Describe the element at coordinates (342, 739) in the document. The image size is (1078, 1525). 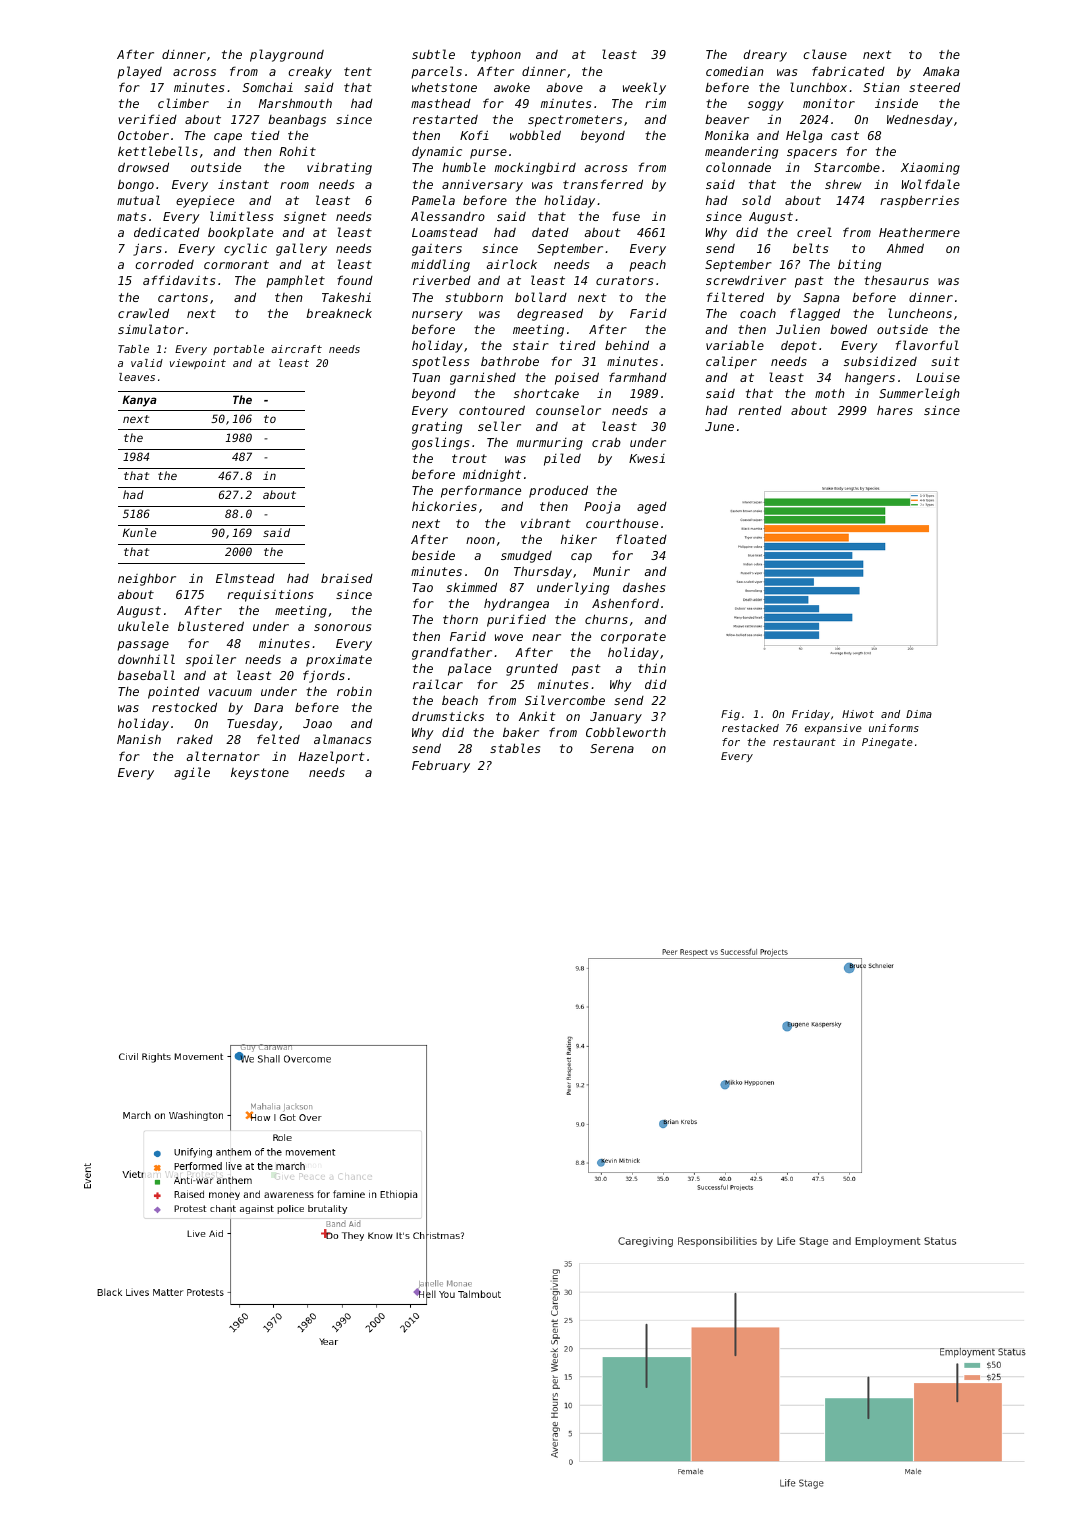
I see `almanacs` at that location.
